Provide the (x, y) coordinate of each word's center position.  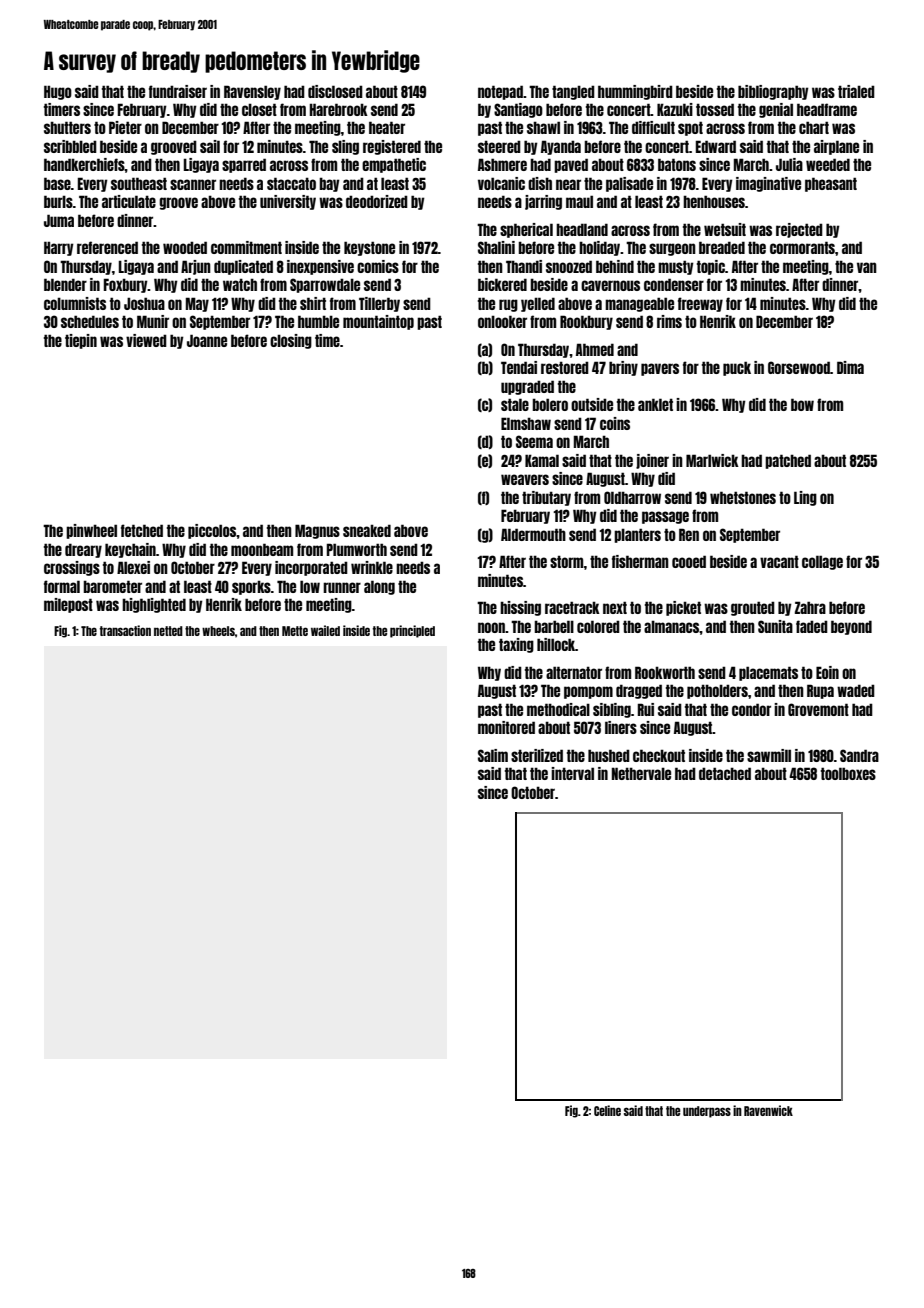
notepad (500, 92)
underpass (707, 1112)
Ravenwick (768, 1110)
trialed (856, 91)
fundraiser (178, 91)
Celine (607, 1110)
